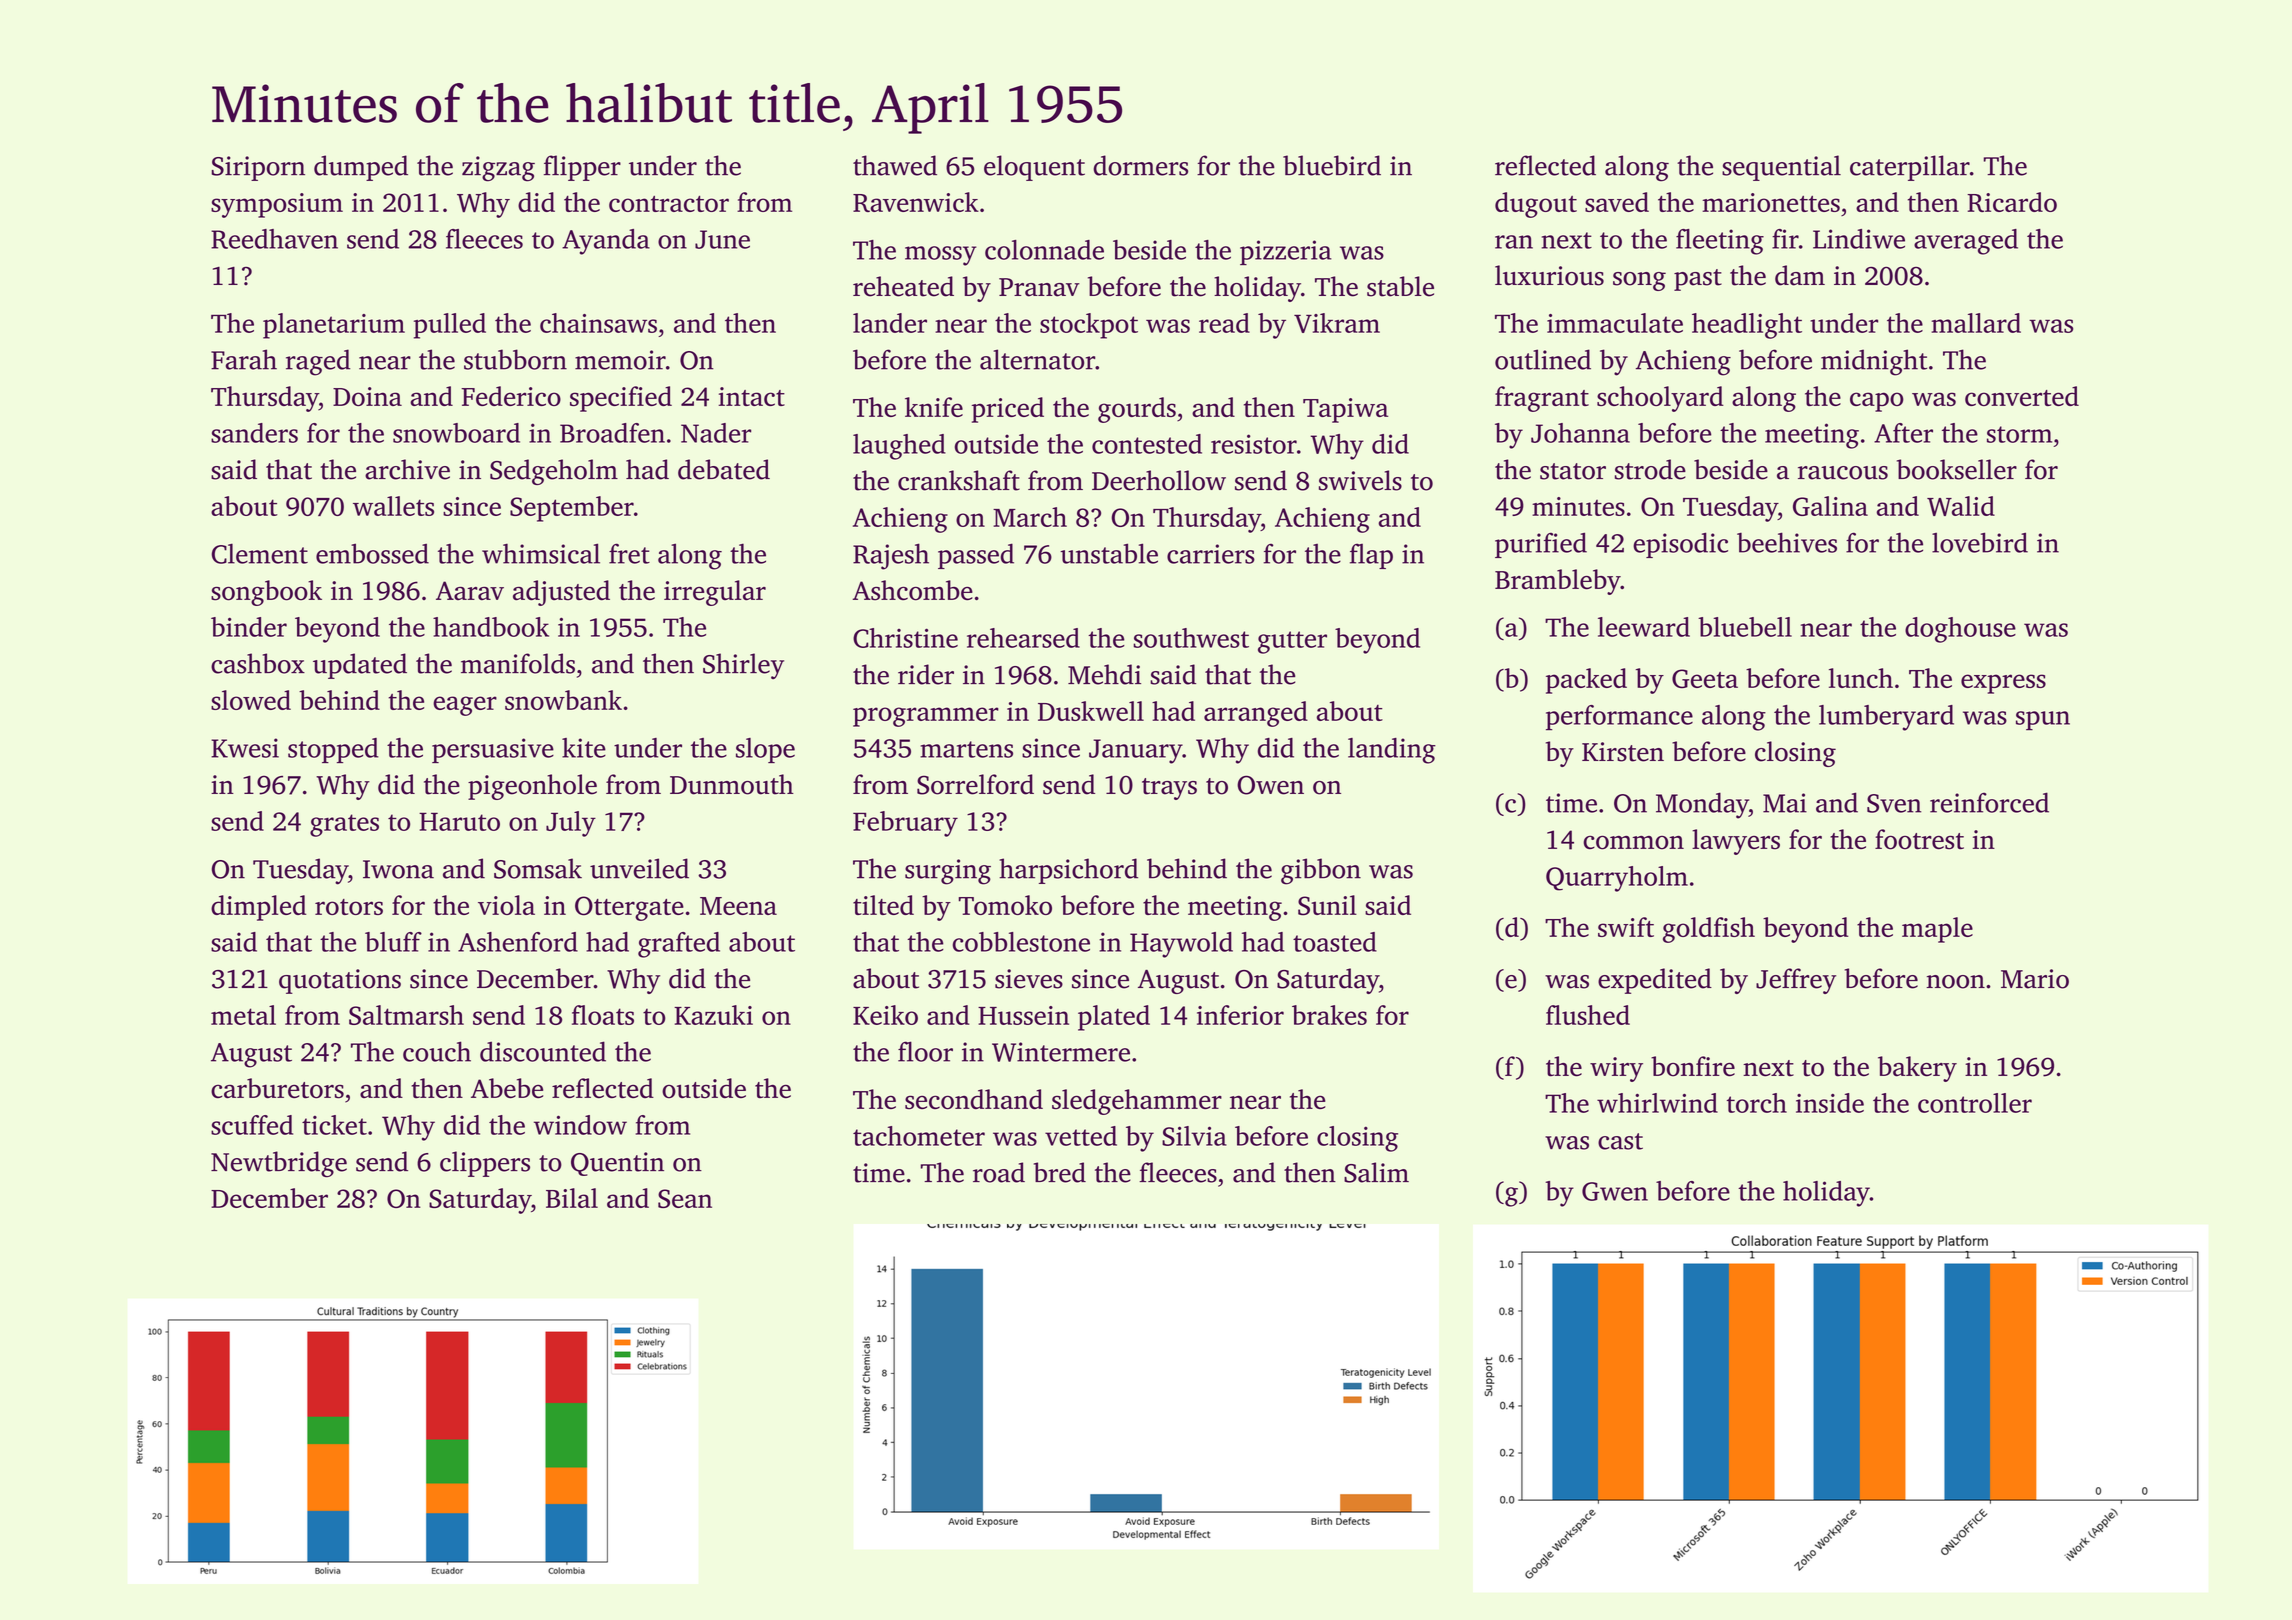 The width and height of the screenshot is (2292, 1620). What do you see at coordinates (1286, 252) in the screenshot?
I see `pizzeria` at bounding box center [1286, 252].
